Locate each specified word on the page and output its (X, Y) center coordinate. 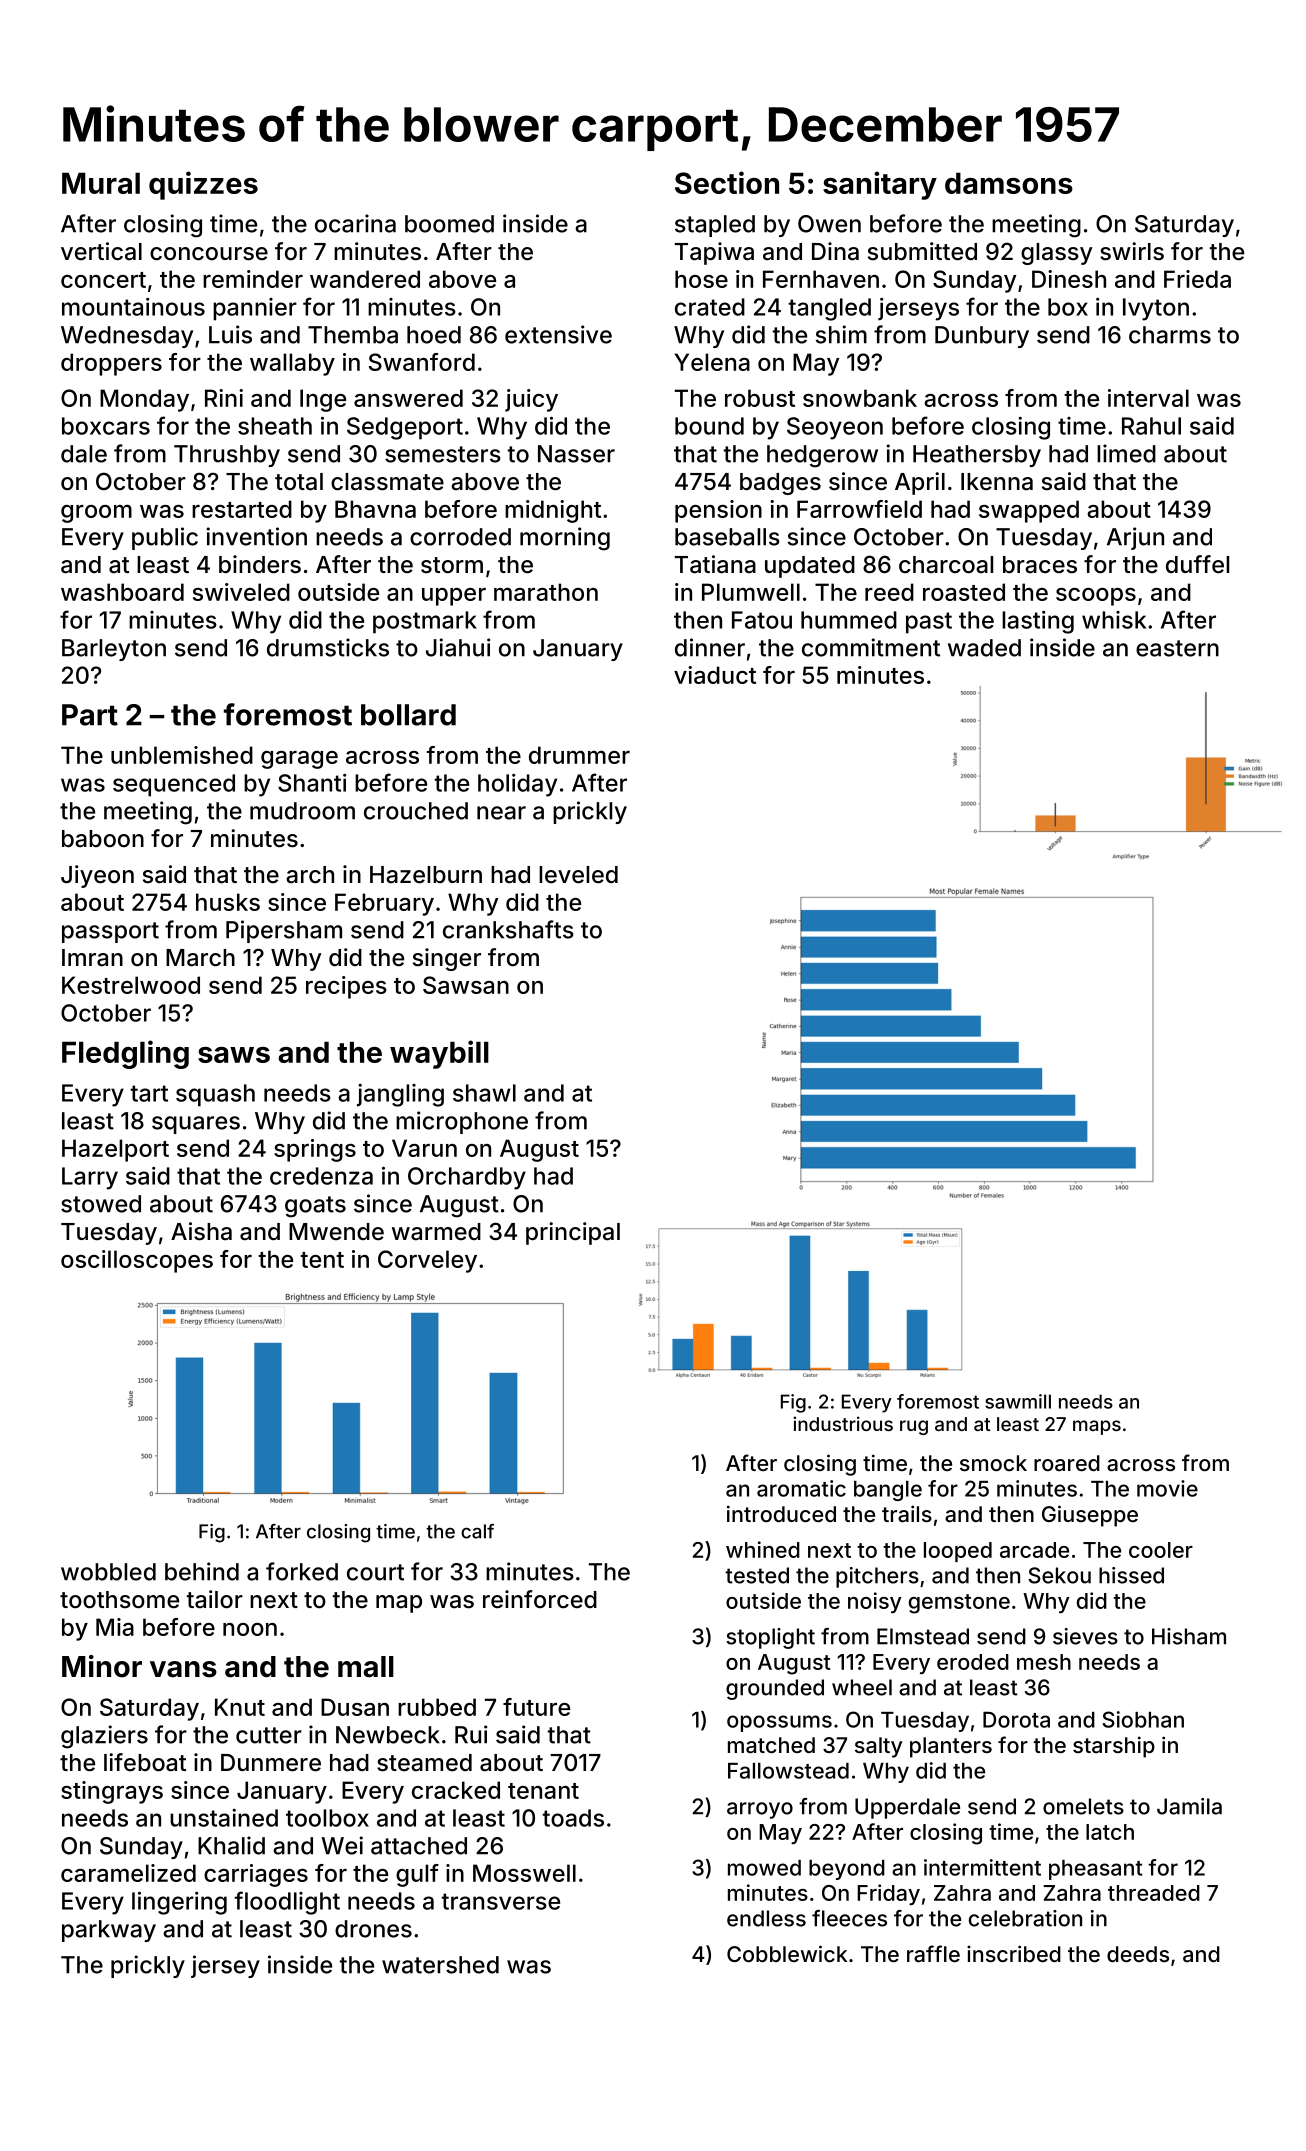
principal (573, 1233)
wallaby (292, 364)
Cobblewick (787, 1953)
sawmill (1018, 1401)
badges (780, 484)
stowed (101, 1204)
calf (477, 1531)
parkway (109, 1931)
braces (1040, 565)
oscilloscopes (137, 1261)
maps (1097, 1427)
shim (841, 334)
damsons (1009, 183)
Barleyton (114, 650)
